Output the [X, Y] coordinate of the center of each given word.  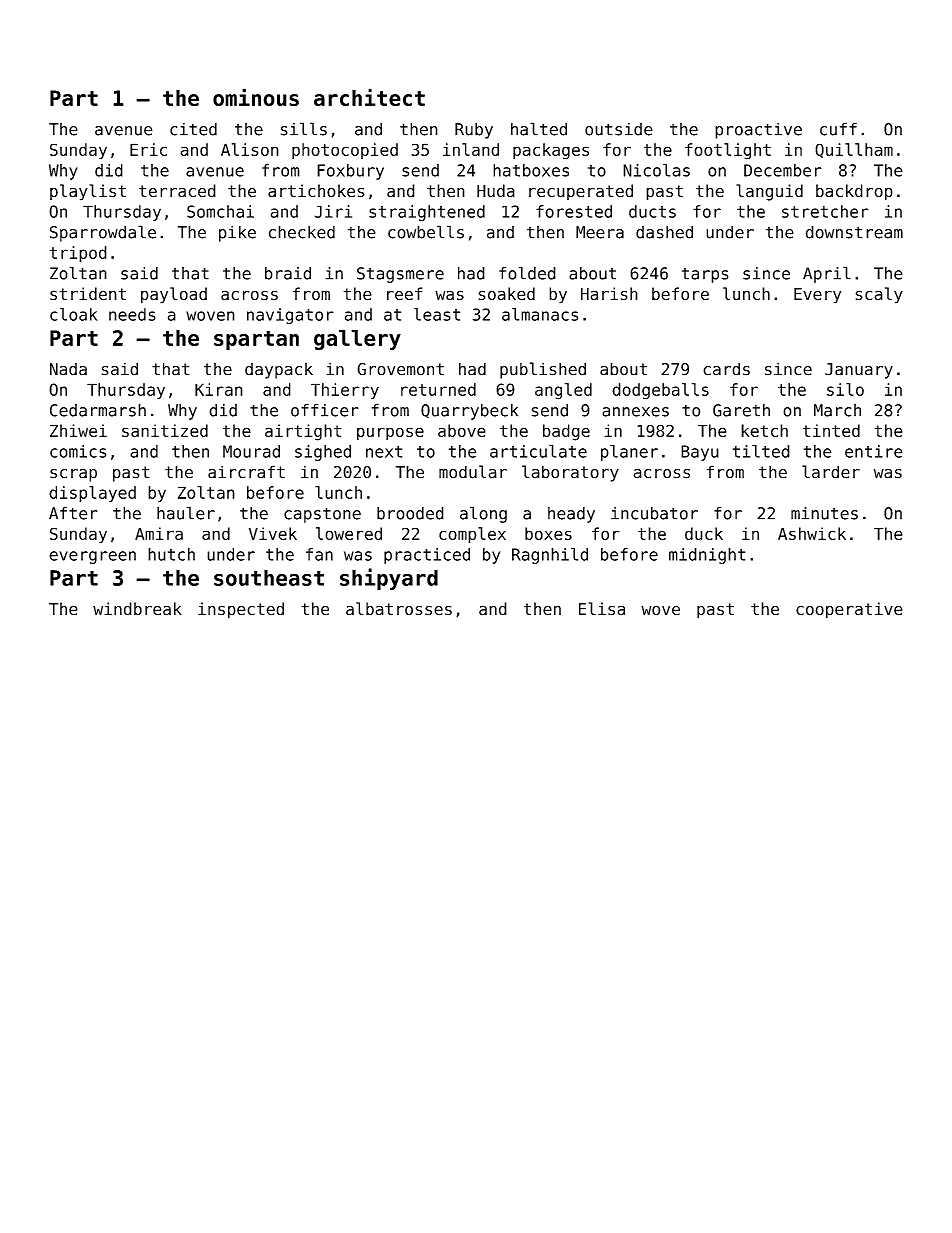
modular [473, 472]
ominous [256, 97]
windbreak [137, 609]
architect [369, 97]
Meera [600, 232]
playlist [88, 192]
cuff [838, 129]
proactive [758, 130]
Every [817, 296]
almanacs [540, 314]
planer [629, 453]
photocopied [345, 151]
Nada [68, 369]
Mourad [251, 451]
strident [88, 294]
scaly [879, 295]
